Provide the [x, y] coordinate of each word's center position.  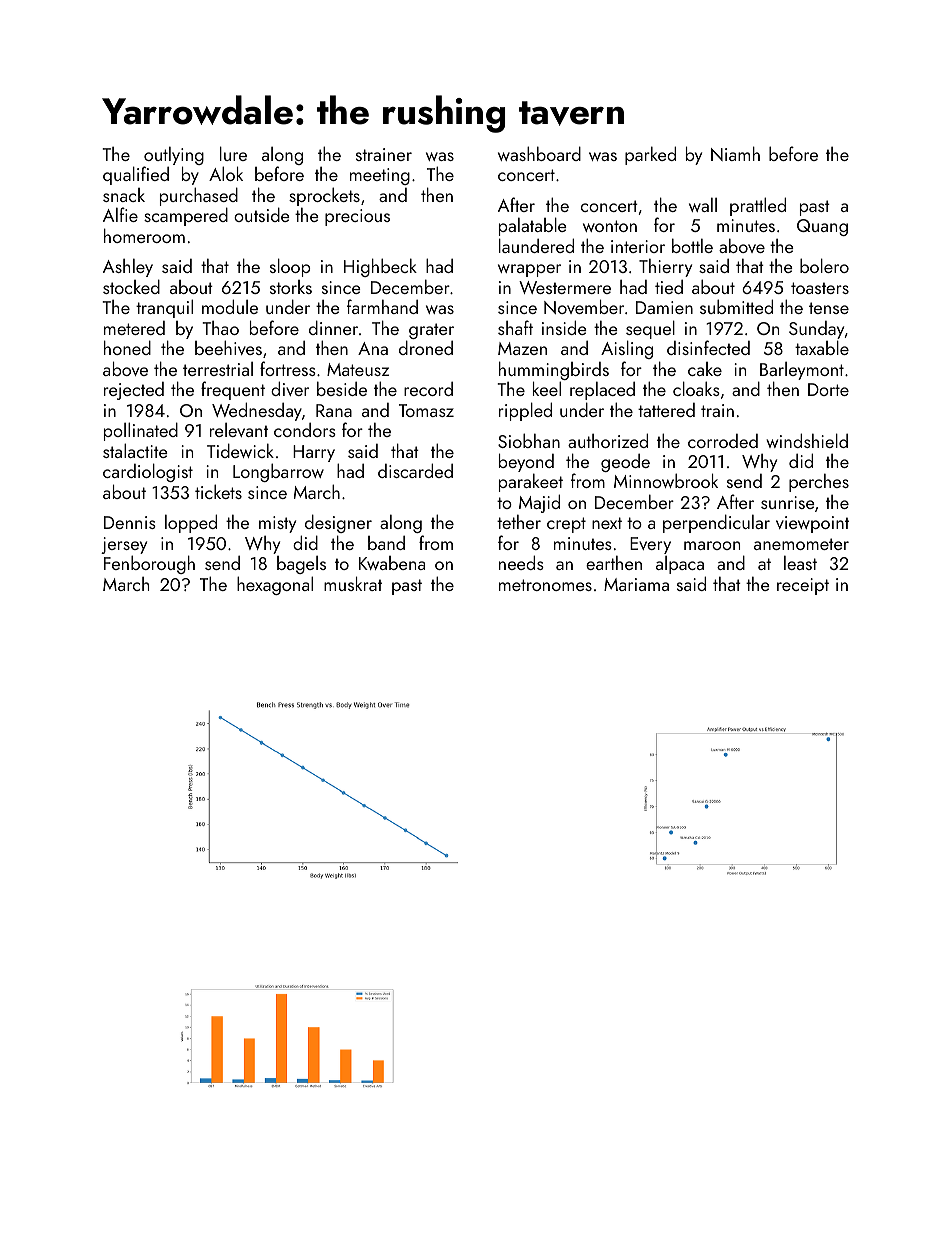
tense [829, 308]
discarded [415, 470]
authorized [608, 440]
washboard [539, 153]
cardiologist [148, 472]
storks [291, 287]
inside [564, 327]
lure [233, 153]
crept [566, 525]
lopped [191, 523]
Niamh [735, 153]
